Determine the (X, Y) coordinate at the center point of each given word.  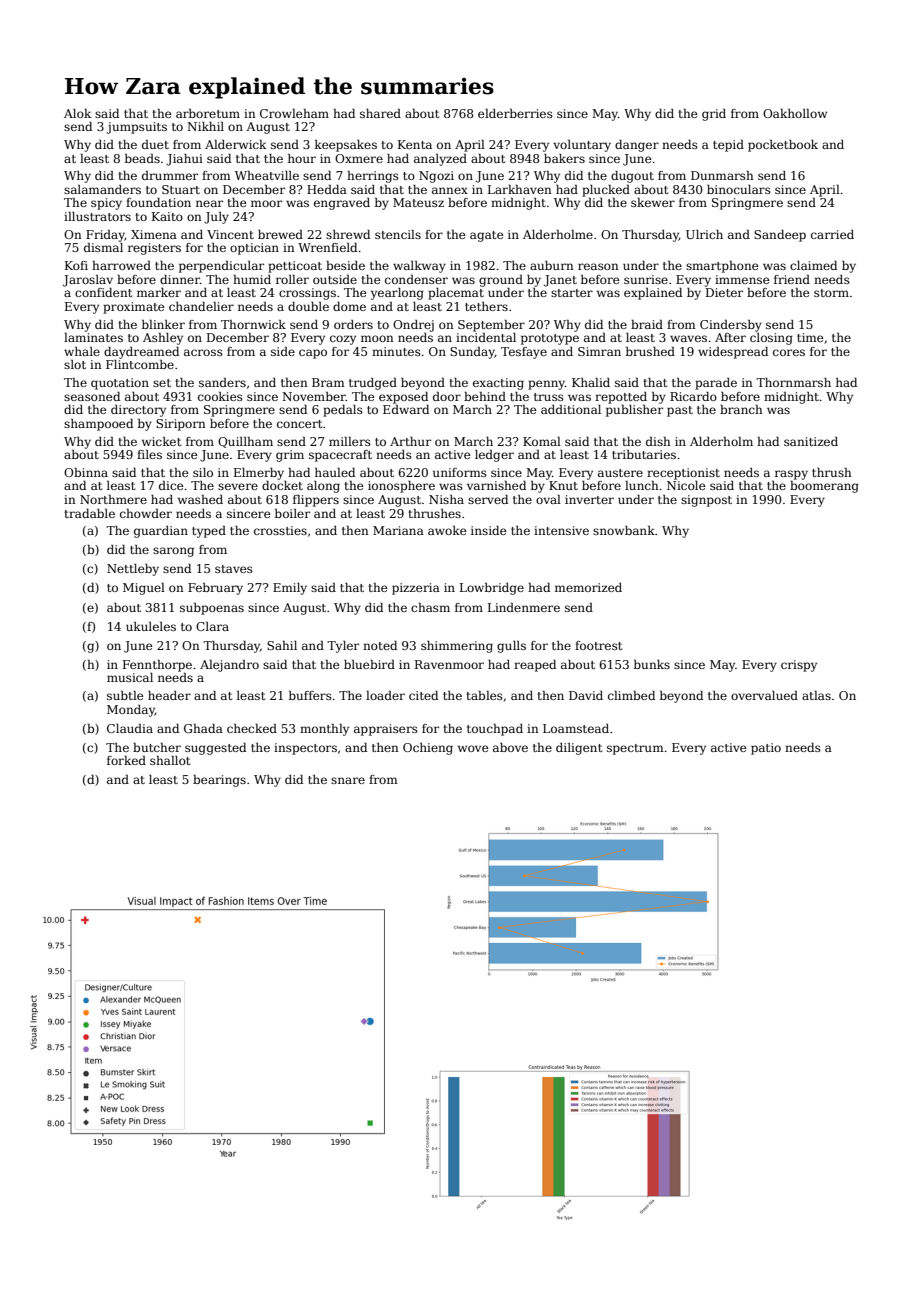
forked (126, 760)
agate (486, 236)
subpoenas (212, 609)
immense (742, 279)
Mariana (398, 530)
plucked (606, 191)
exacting (498, 384)
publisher (634, 411)
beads (142, 158)
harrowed (121, 265)
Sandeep (780, 236)
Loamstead (576, 728)
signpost (706, 501)
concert (299, 424)
